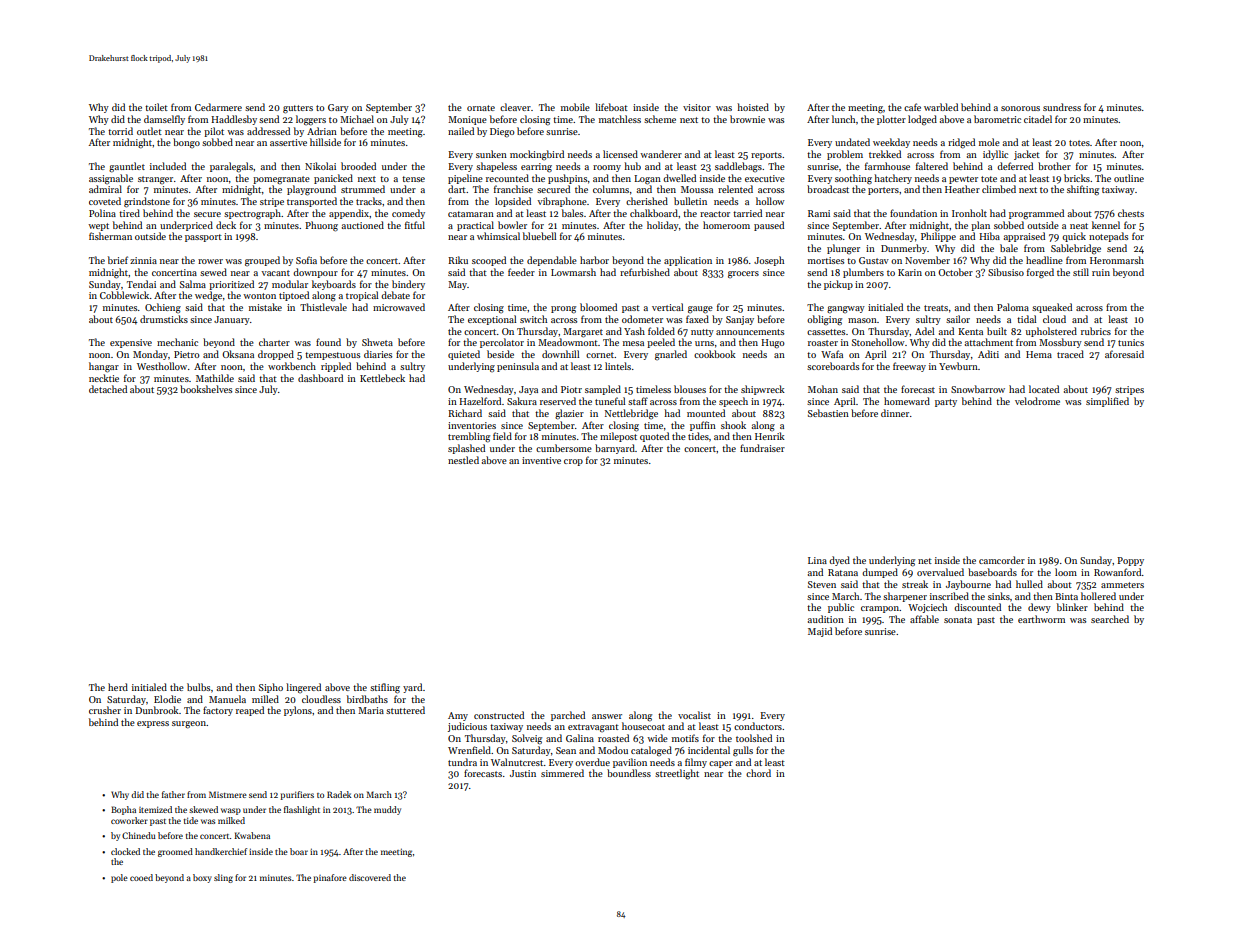 The height and width of the document is (952, 1233). Describe the element at coordinates (1052, 308) in the document. I see `squeaked` at that location.
